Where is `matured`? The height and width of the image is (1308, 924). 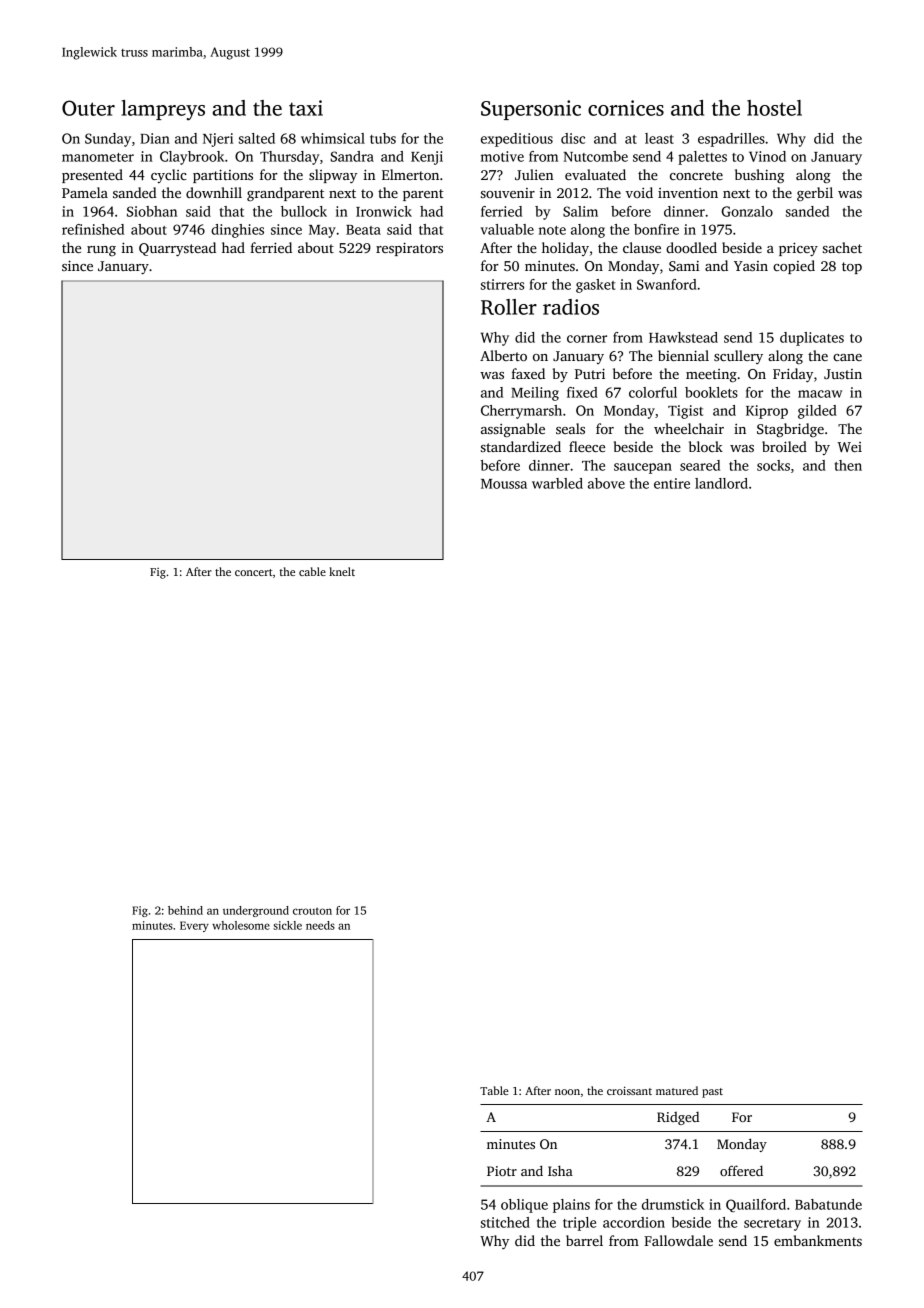 matured is located at coordinates (677, 1090).
